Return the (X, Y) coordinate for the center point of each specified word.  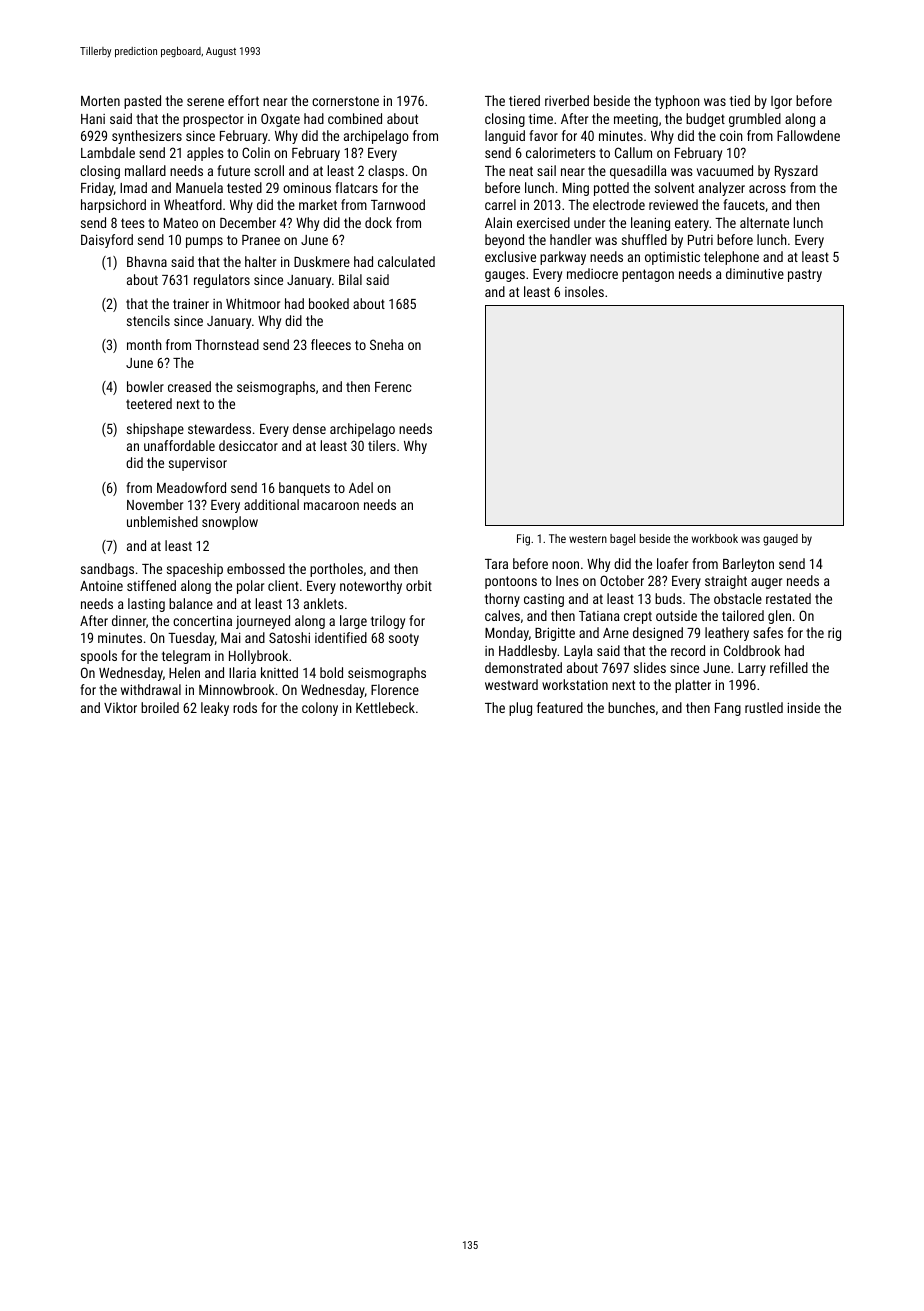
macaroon (331, 506)
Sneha (387, 344)
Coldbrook (752, 650)
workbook (715, 538)
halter (260, 261)
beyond (504, 241)
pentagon (648, 275)
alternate (764, 222)
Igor (781, 102)
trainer (191, 303)
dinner (129, 620)
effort (243, 100)
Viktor (120, 707)
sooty (404, 639)
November (155, 504)
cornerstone (345, 101)
